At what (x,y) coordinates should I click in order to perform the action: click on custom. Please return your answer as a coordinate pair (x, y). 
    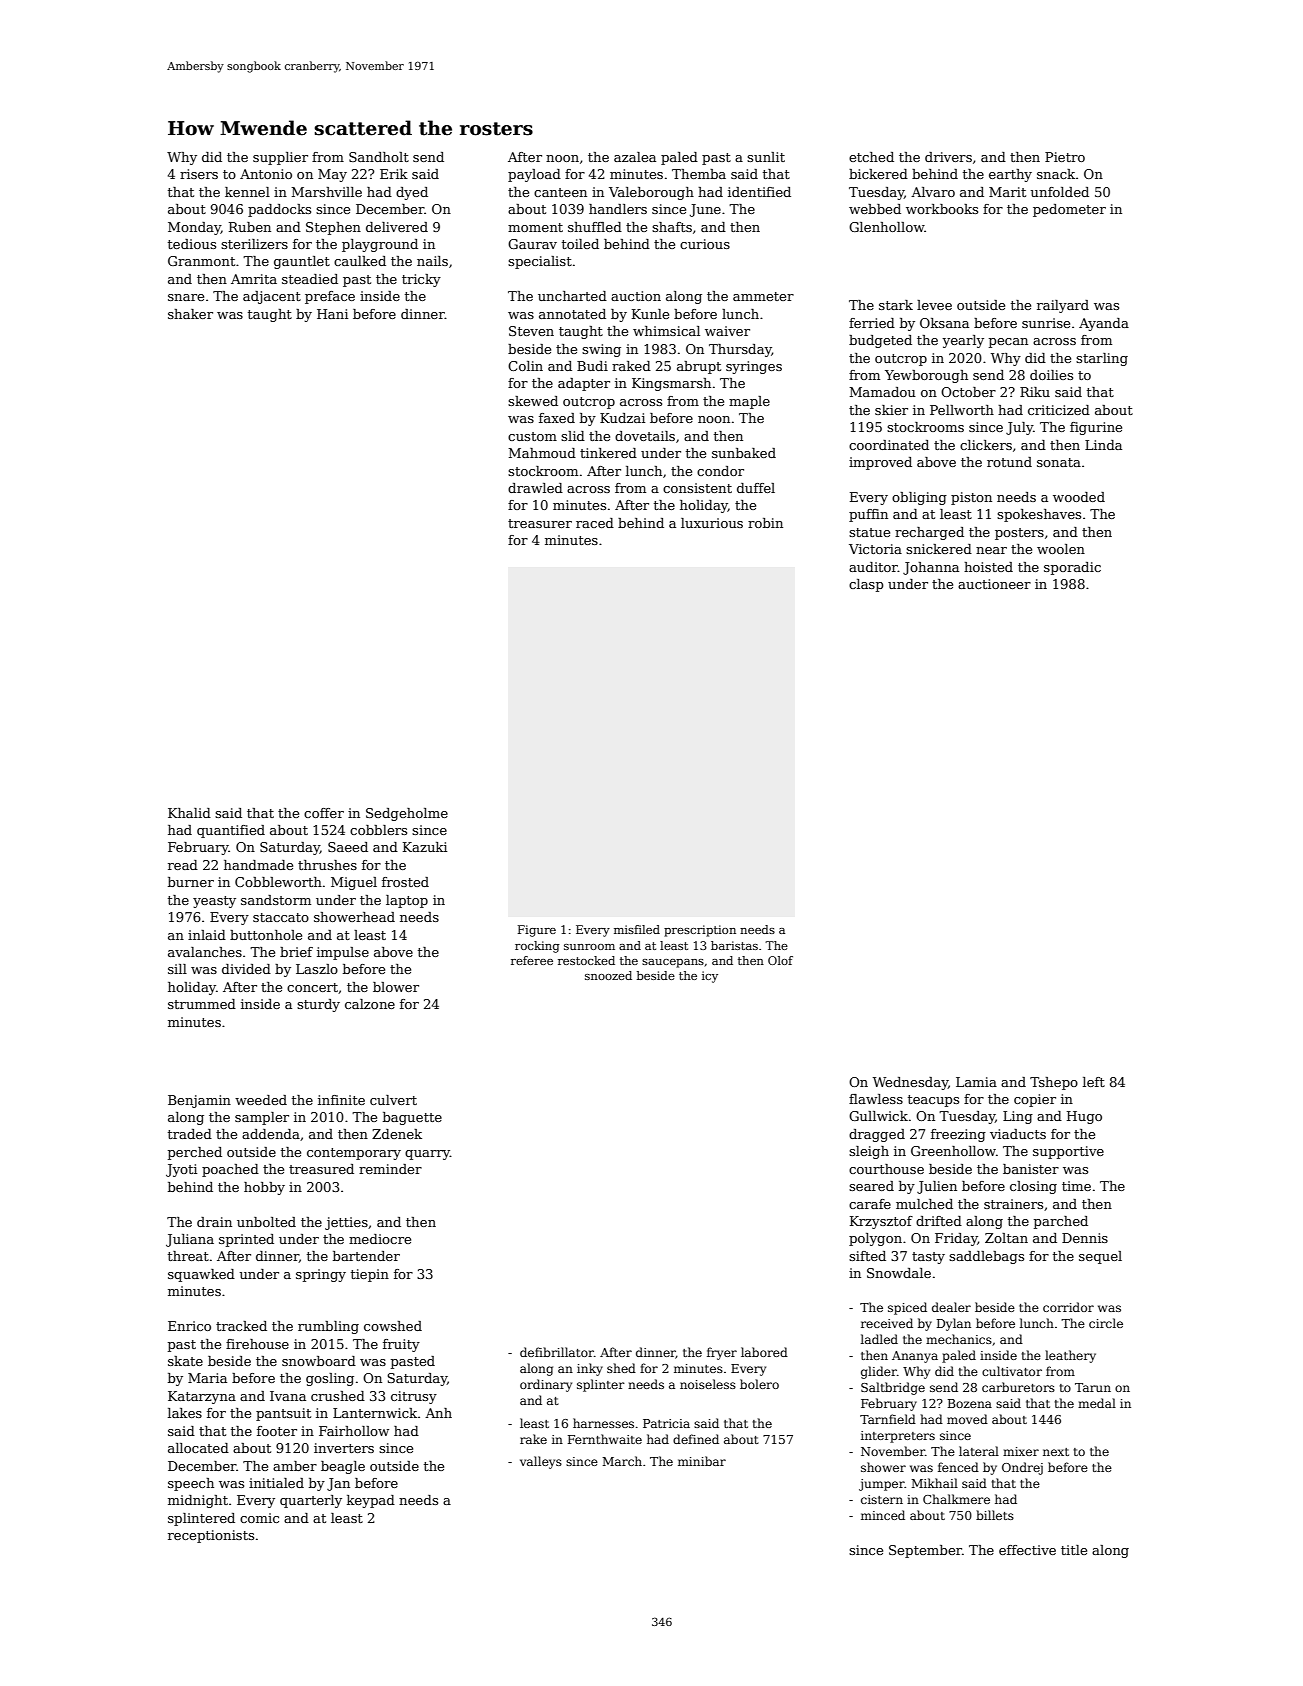
    Looking at the image, I should click on (532, 436).
